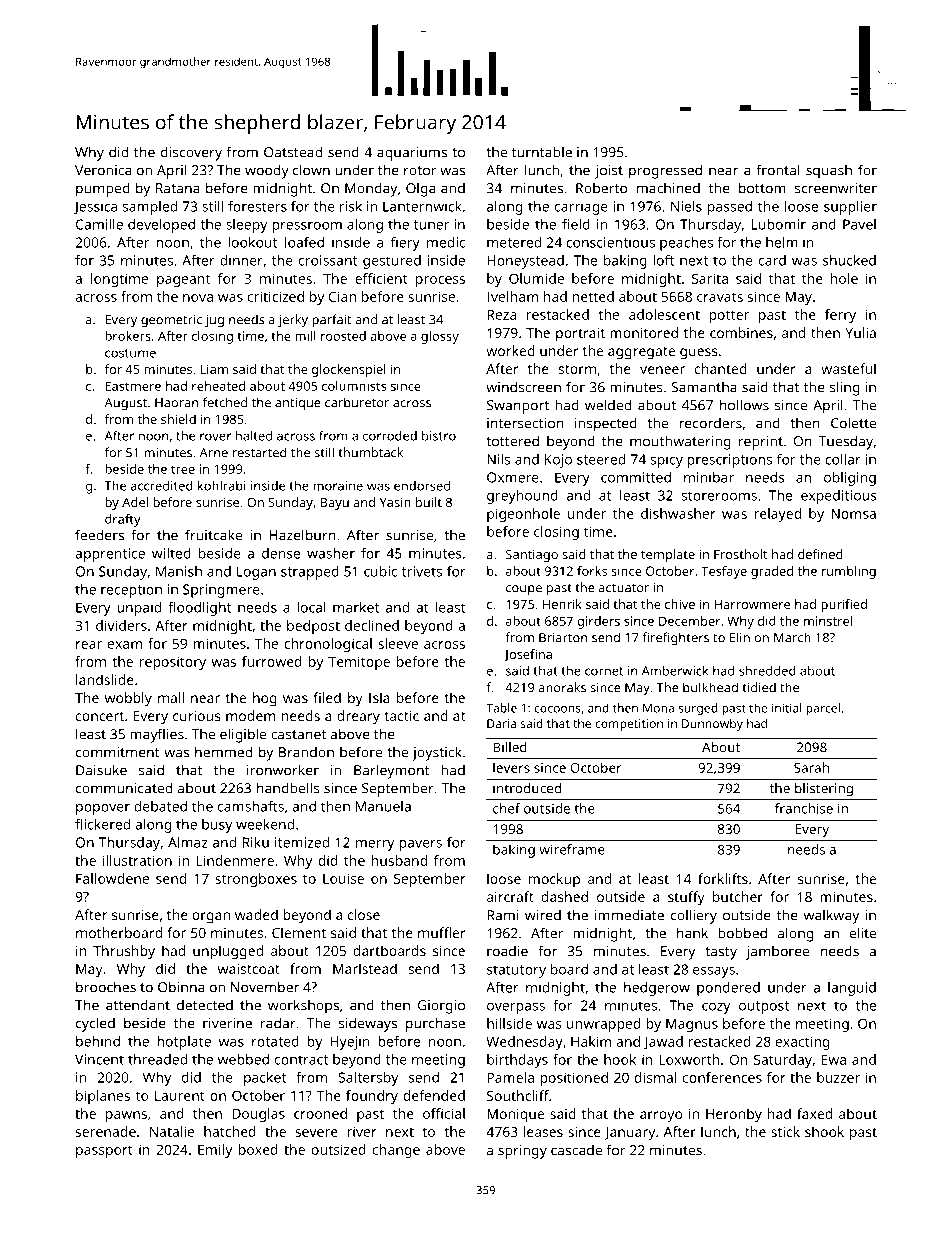 This page has height=1233, width=952. I want to click on progressed, so click(665, 171).
